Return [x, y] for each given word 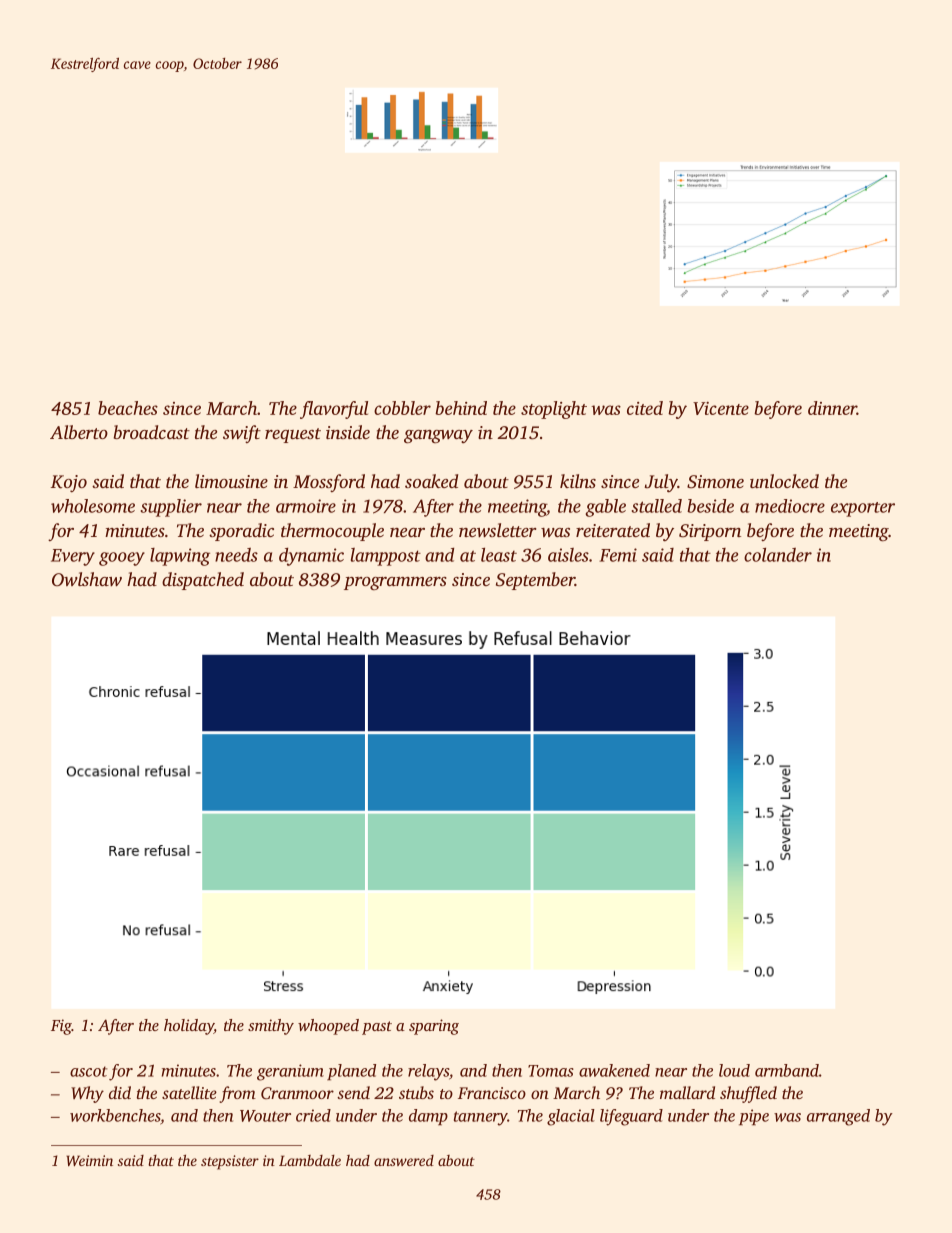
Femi [618, 555]
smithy [271, 1027]
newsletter [498, 530]
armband [787, 1070]
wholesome [93, 506]
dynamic [311, 557]
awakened [614, 1070]
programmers [395, 583]
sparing [434, 1027]
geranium [290, 1072]
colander [778, 555]
